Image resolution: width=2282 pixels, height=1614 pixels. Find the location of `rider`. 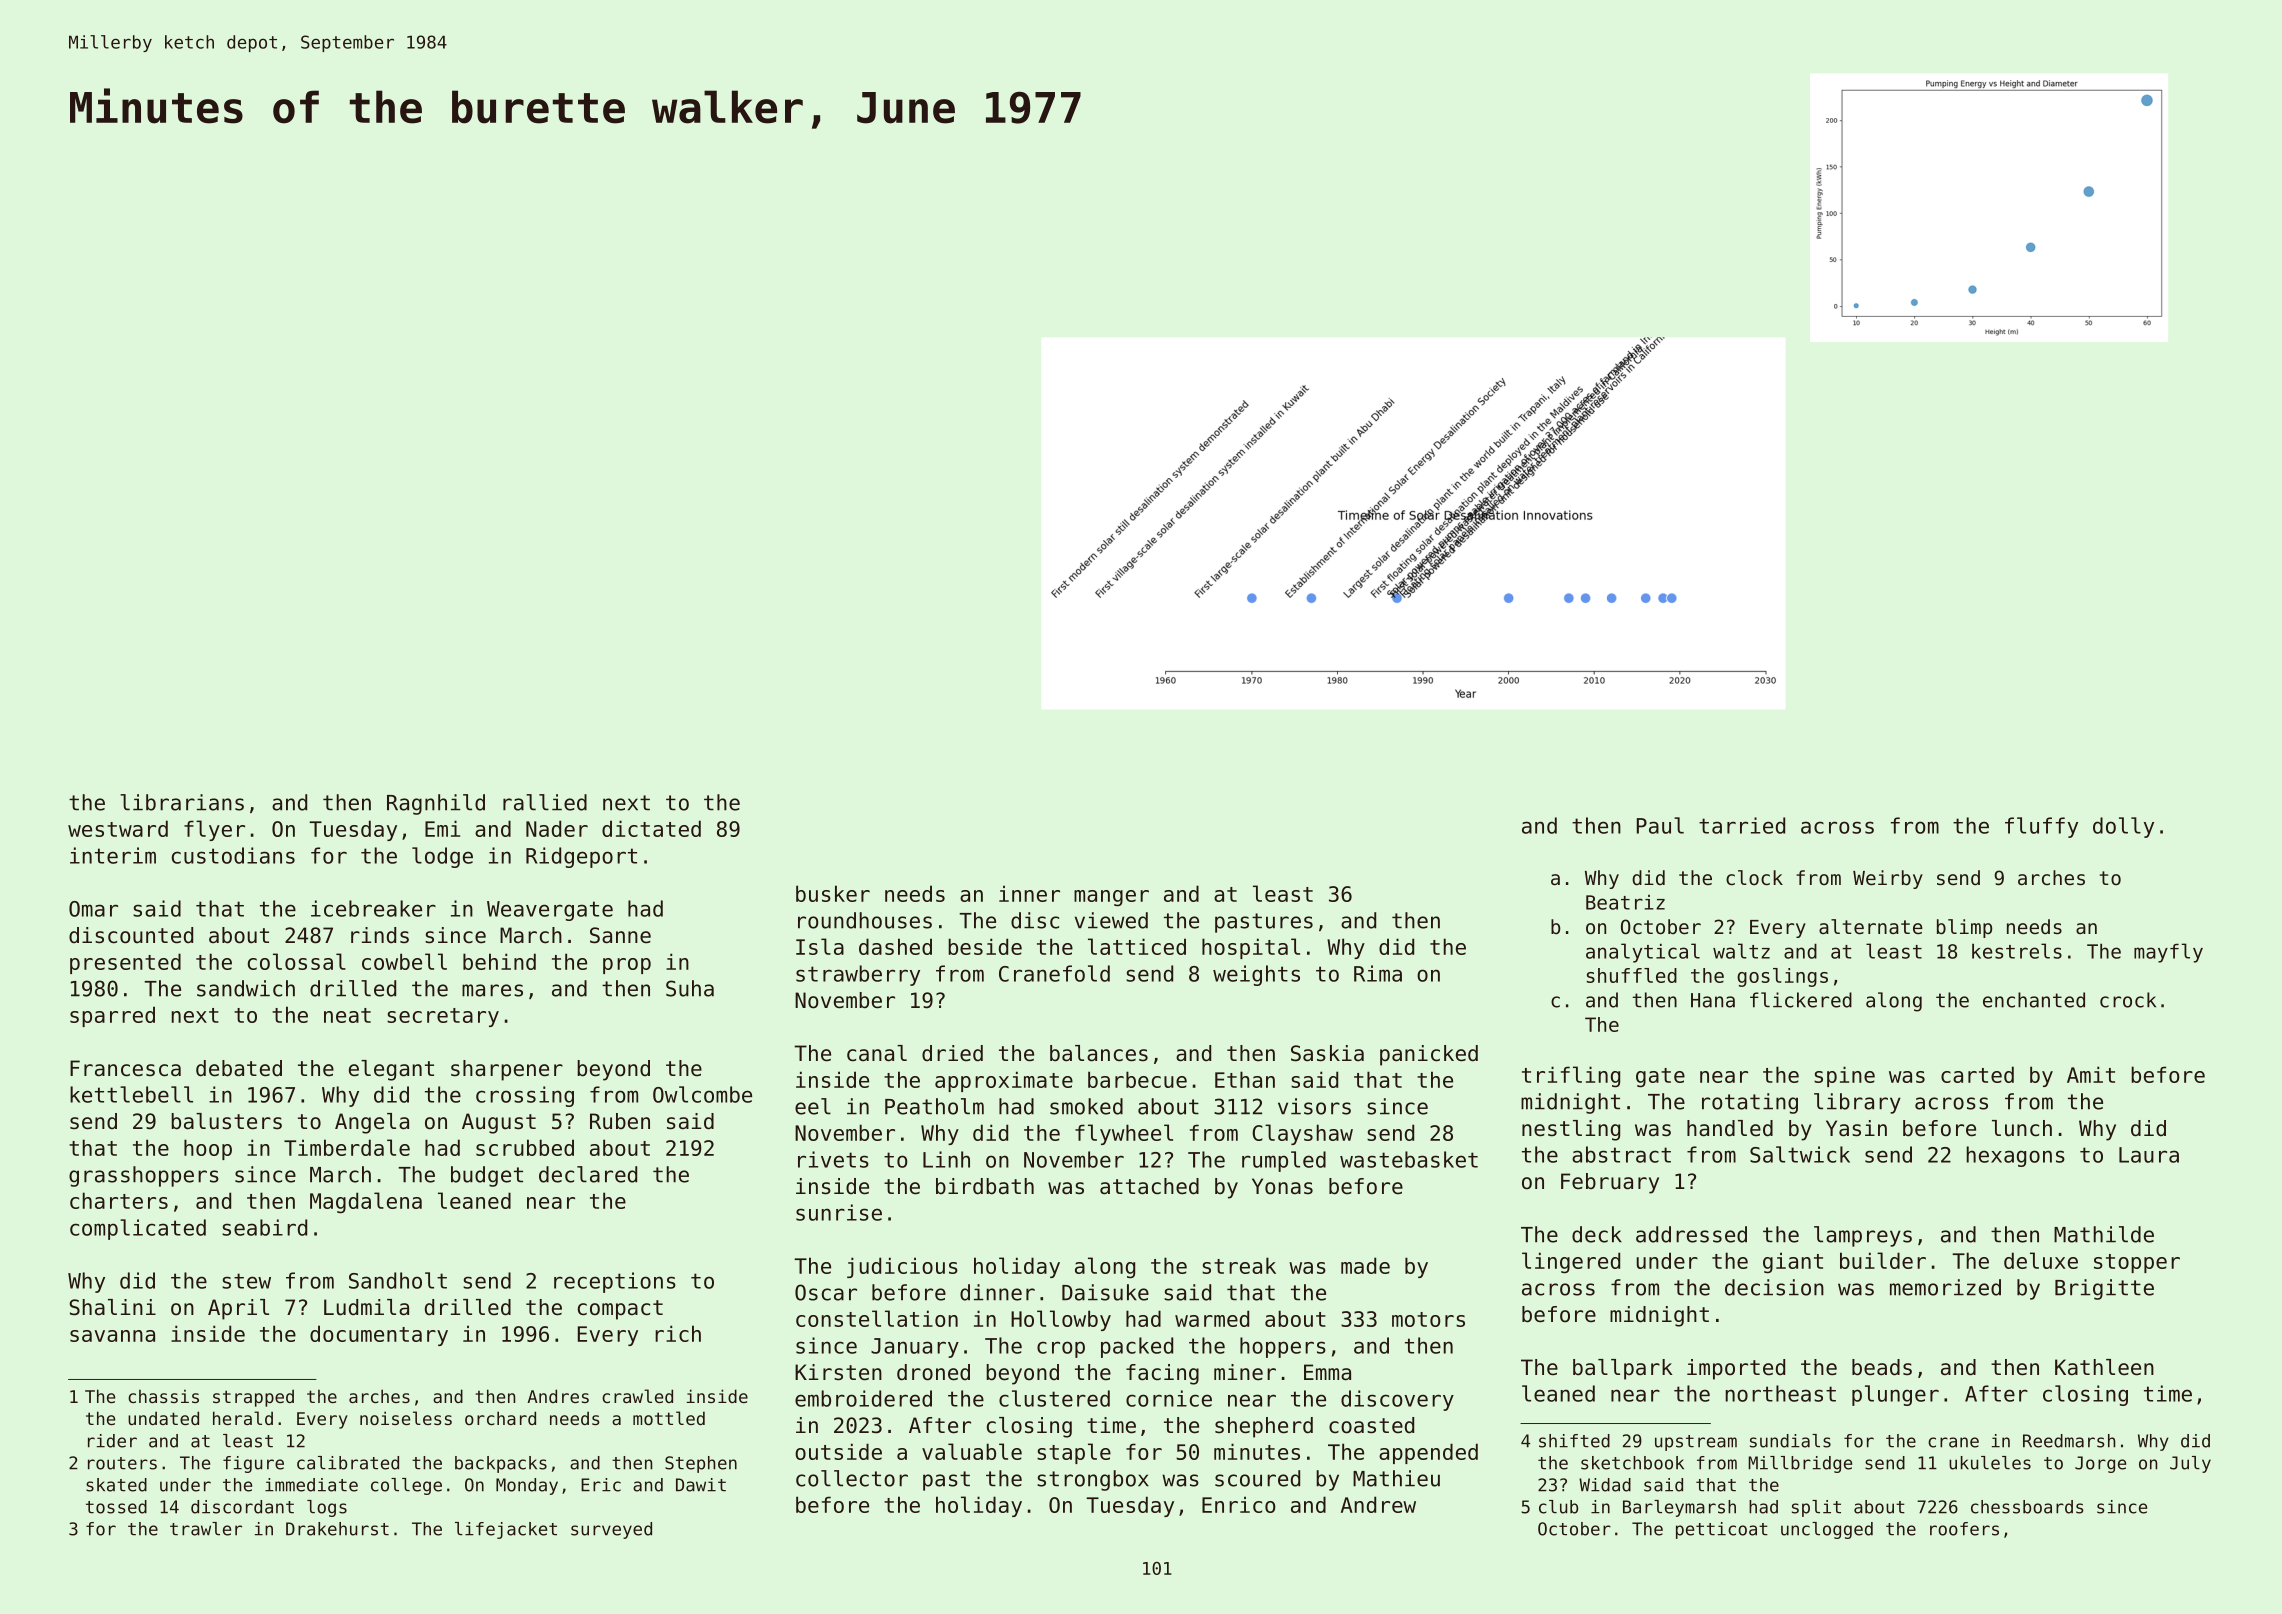

rider is located at coordinates (112, 1441).
